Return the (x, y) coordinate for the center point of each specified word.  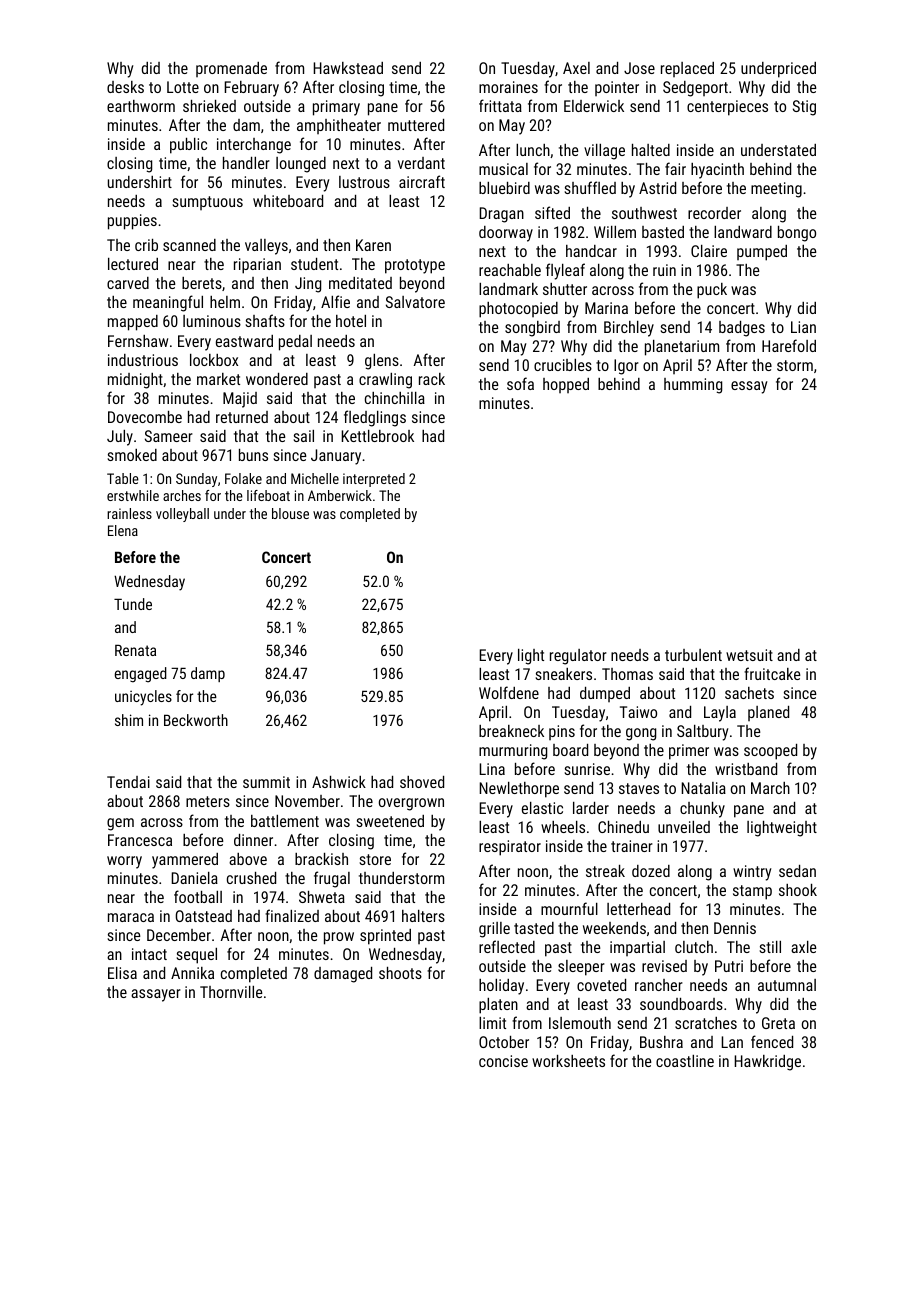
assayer (156, 995)
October (504, 1042)
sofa (520, 383)
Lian (803, 327)
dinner (253, 840)
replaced (687, 69)
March (770, 788)
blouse (290, 513)
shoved (422, 782)
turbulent (693, 655)
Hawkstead (348, 68)
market (218, 379)
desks (125, 87)
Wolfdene (509, 692)
